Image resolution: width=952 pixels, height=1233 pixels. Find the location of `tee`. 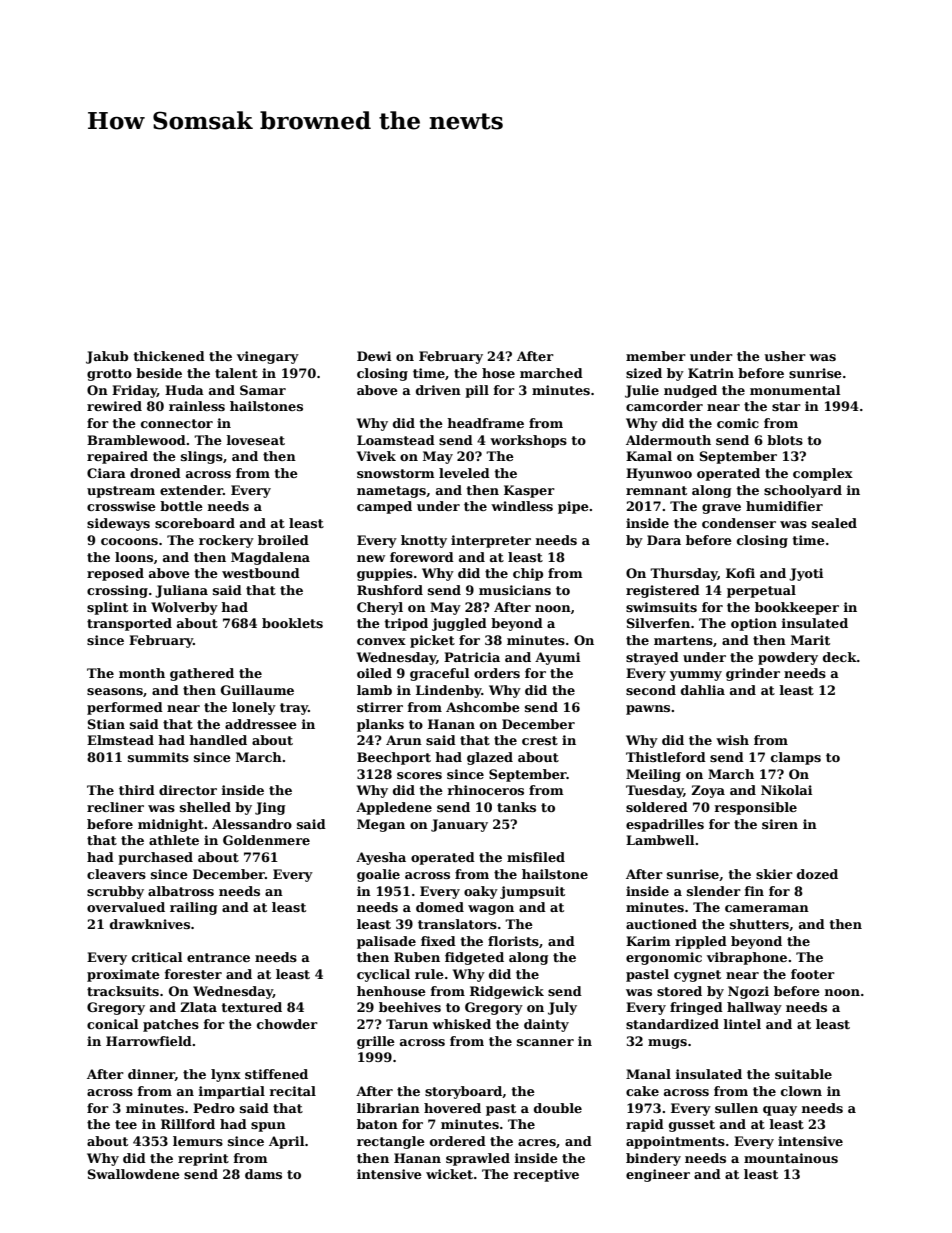

tee is located at coordinates (126, 1124).
